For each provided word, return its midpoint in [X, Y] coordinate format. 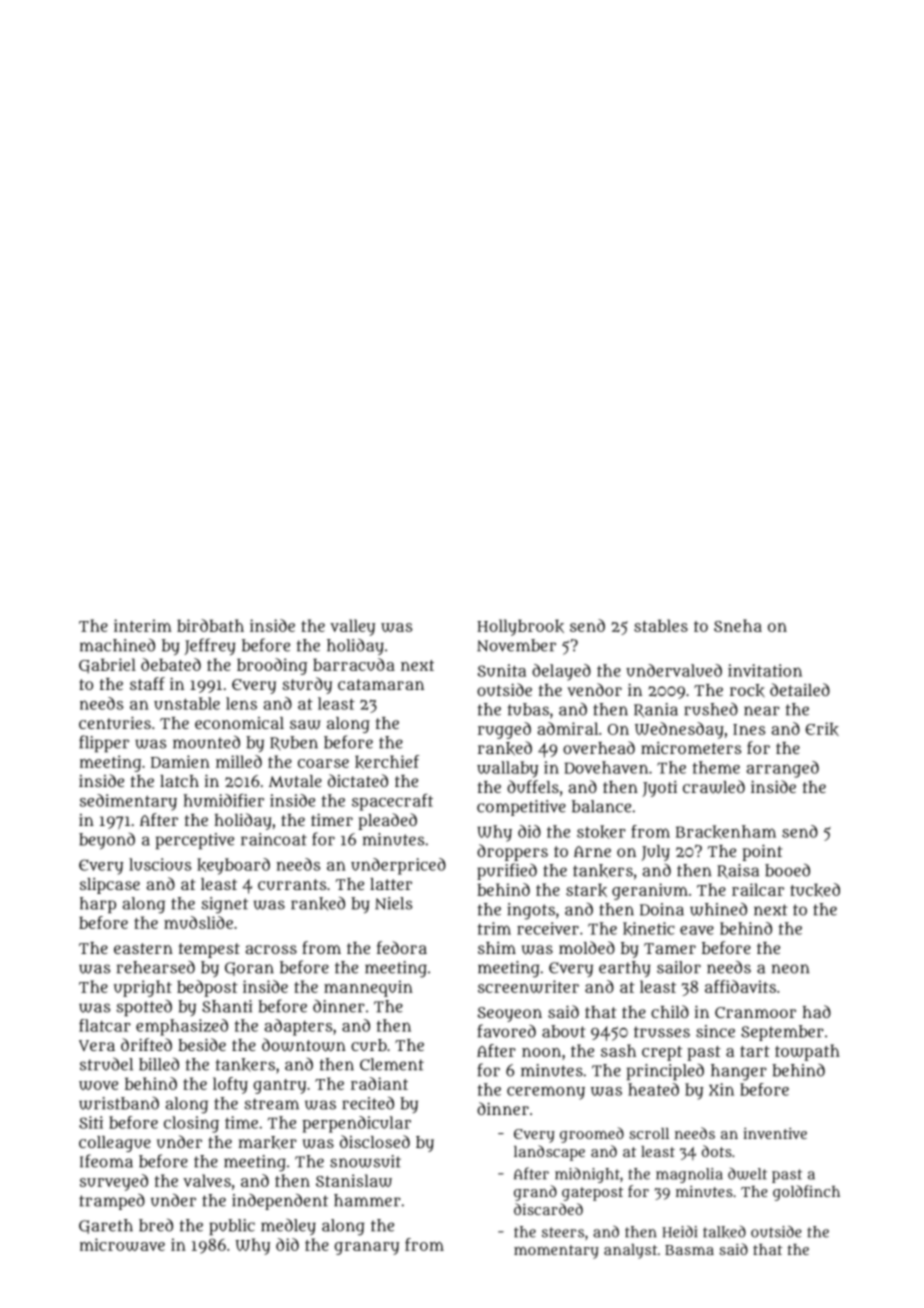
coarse [323, 763]
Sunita [502, 670]
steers [563, 1232]
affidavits [740, 986]
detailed [800, 689]
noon [541, 1052]
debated [171, 664]
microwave [122, 1244]
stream [271, 1104]
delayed [561, 672]
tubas [528, 709]
